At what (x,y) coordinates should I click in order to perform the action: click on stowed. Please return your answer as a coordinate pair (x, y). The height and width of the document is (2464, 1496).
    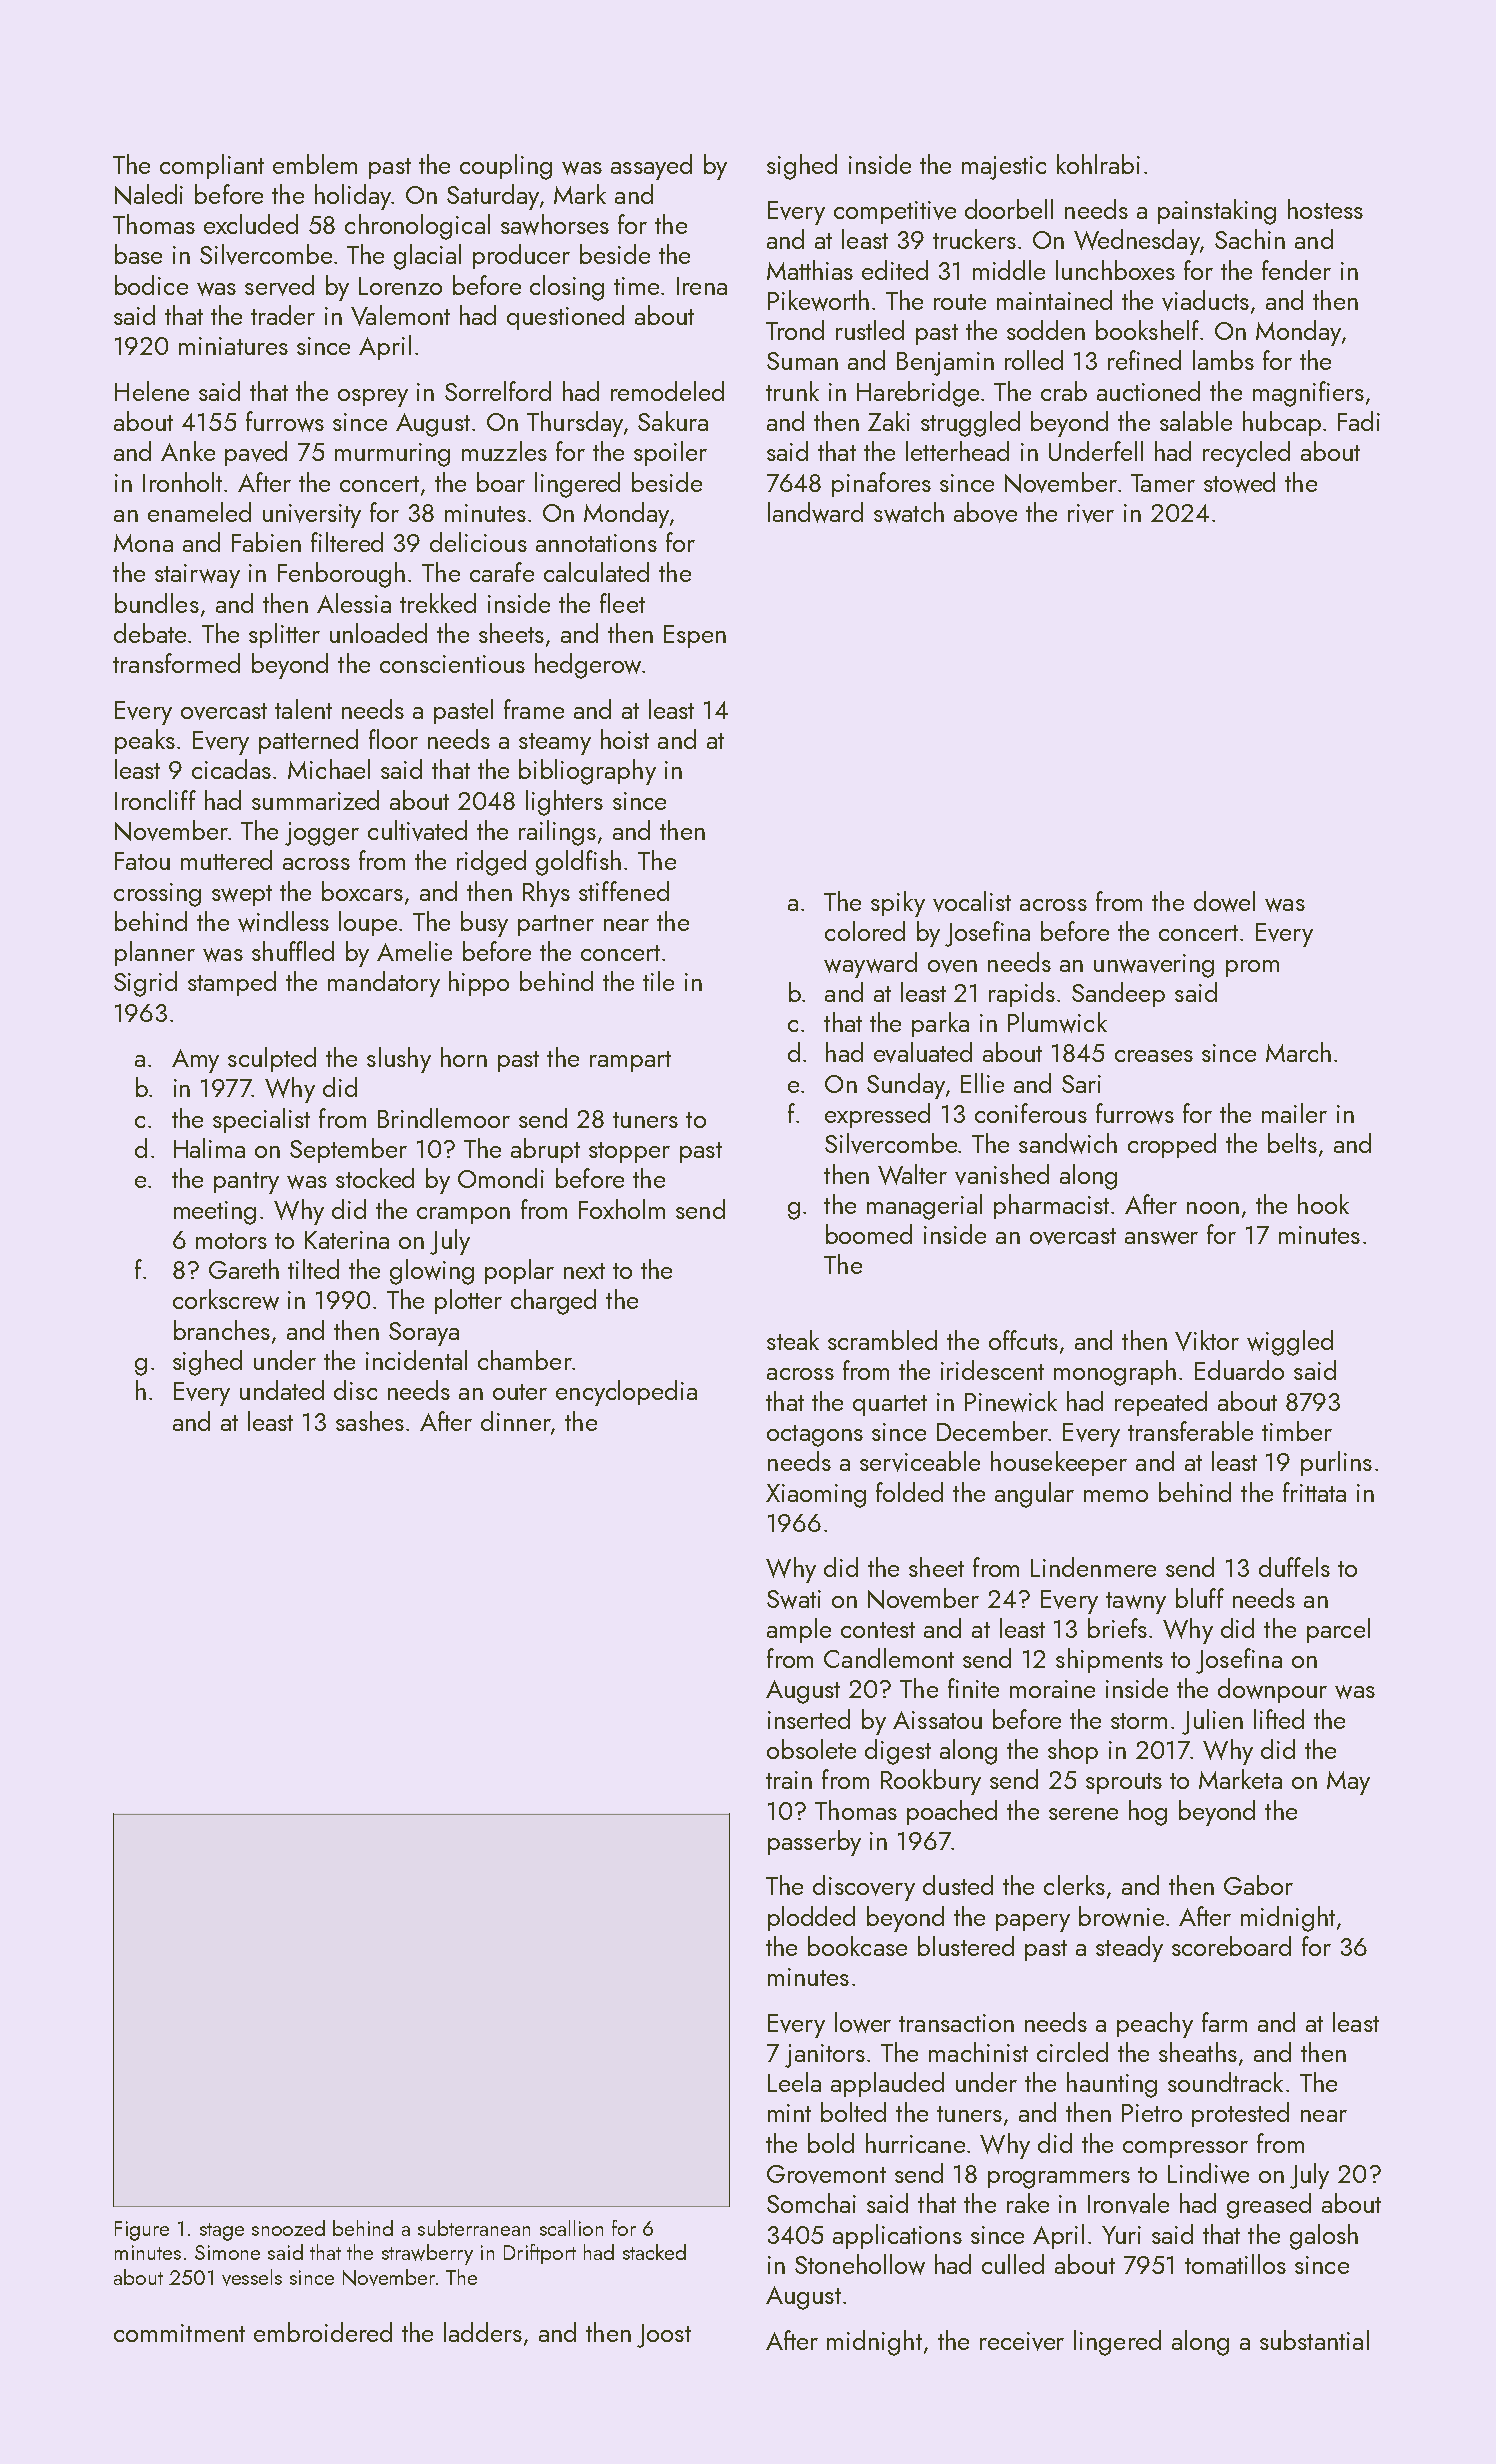
    Looking at the image, I should click on (1239, 482).
